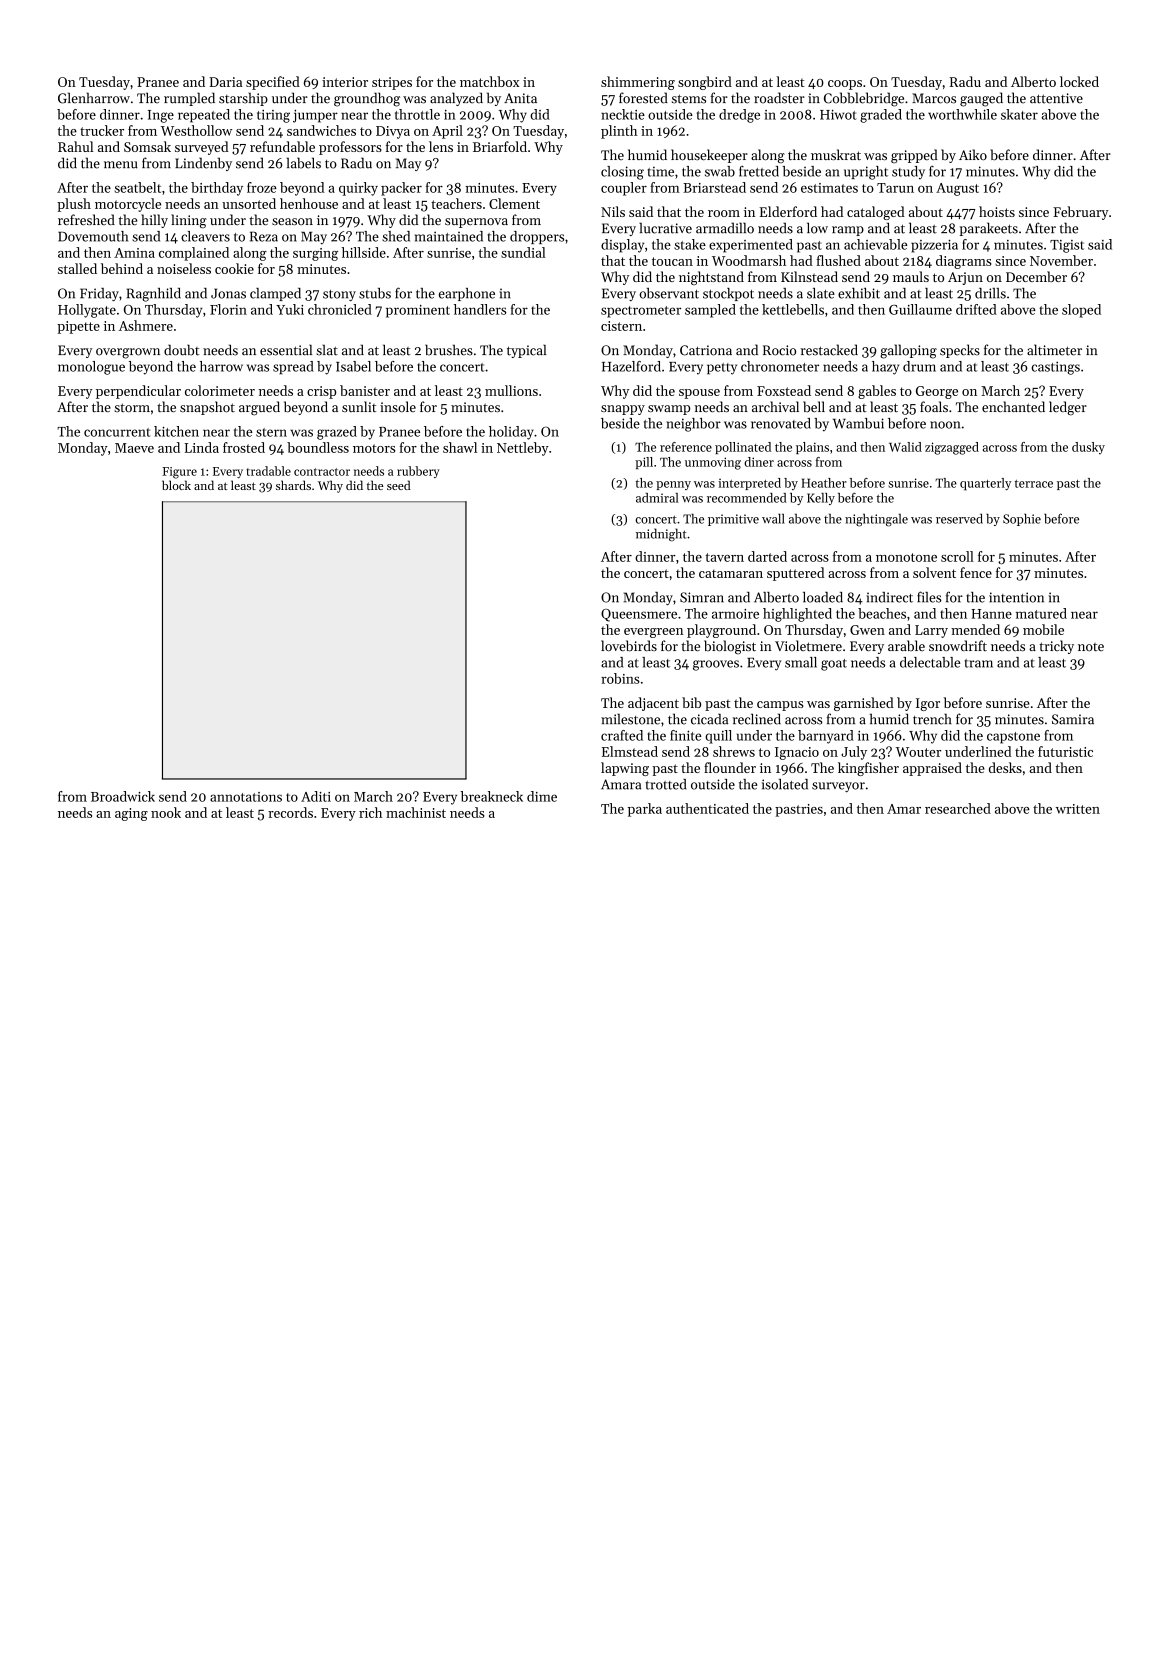  What do you see at coordinates (537, 237) in the document?
I see `droppers` at bounding box center [537, 237].
